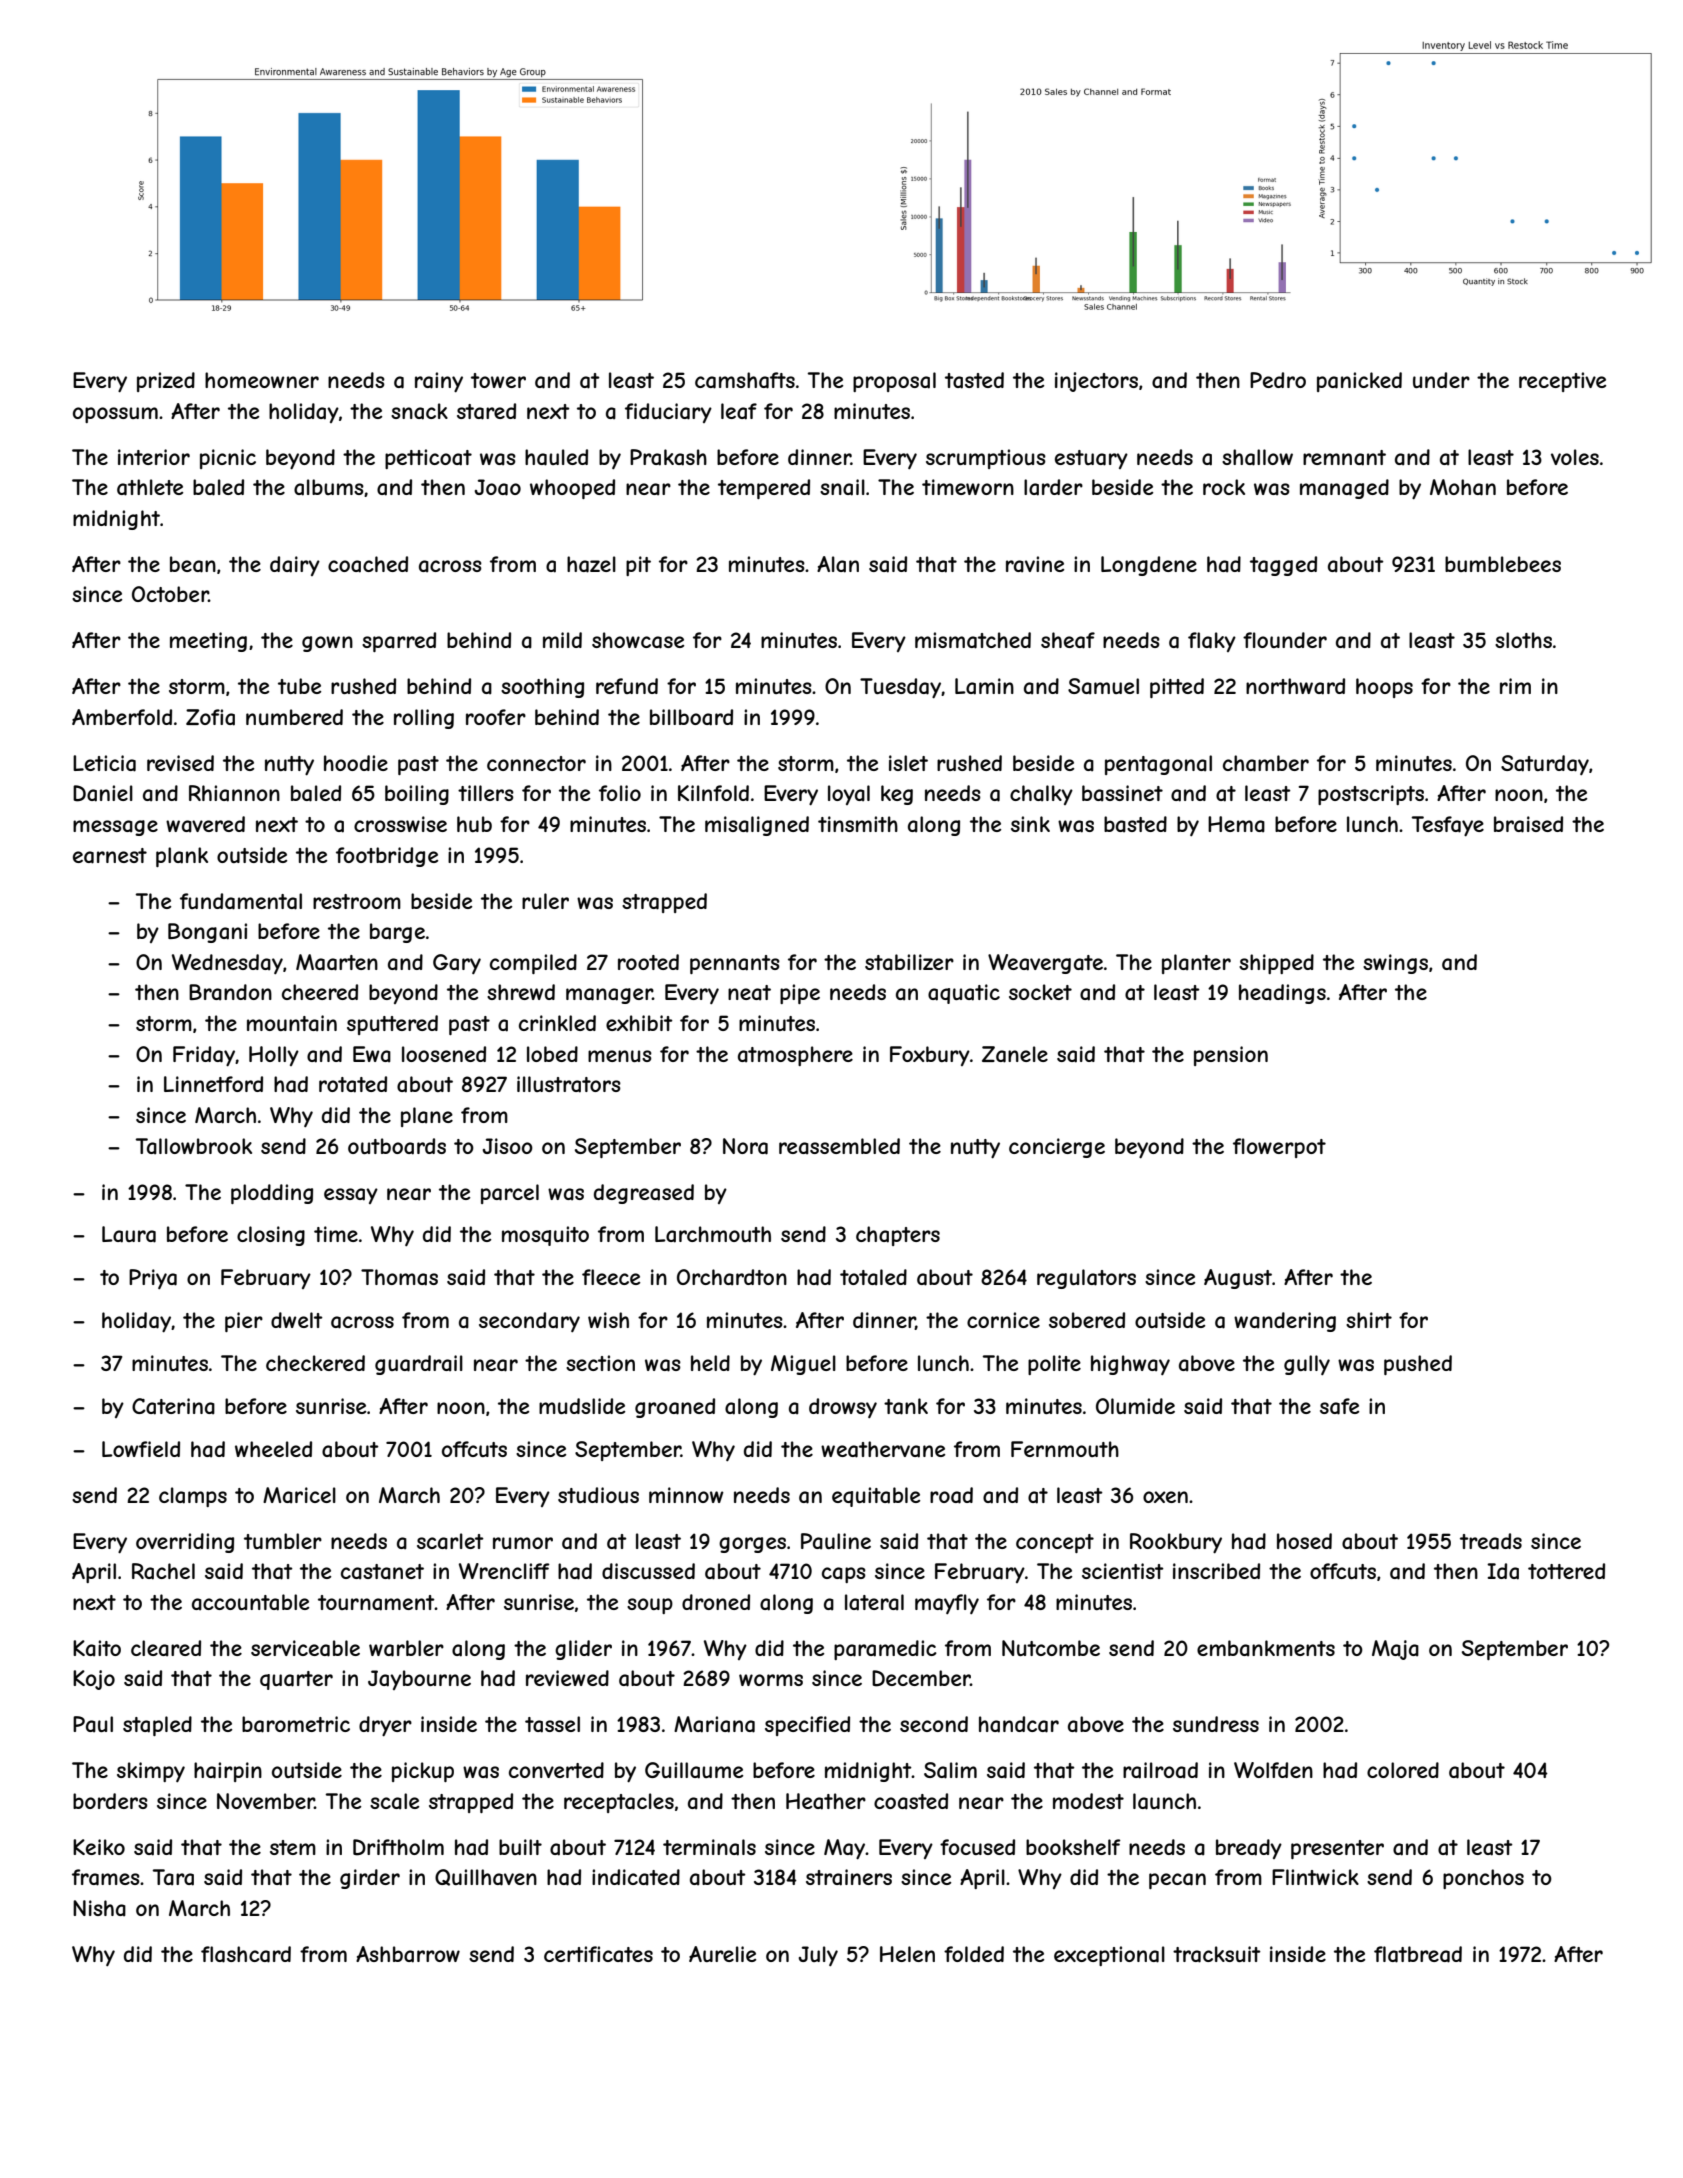 This page has width=1683, height=2178. Describe the element at coordinates (722, 1954) in the page. I see `Aurelie` at that location.
